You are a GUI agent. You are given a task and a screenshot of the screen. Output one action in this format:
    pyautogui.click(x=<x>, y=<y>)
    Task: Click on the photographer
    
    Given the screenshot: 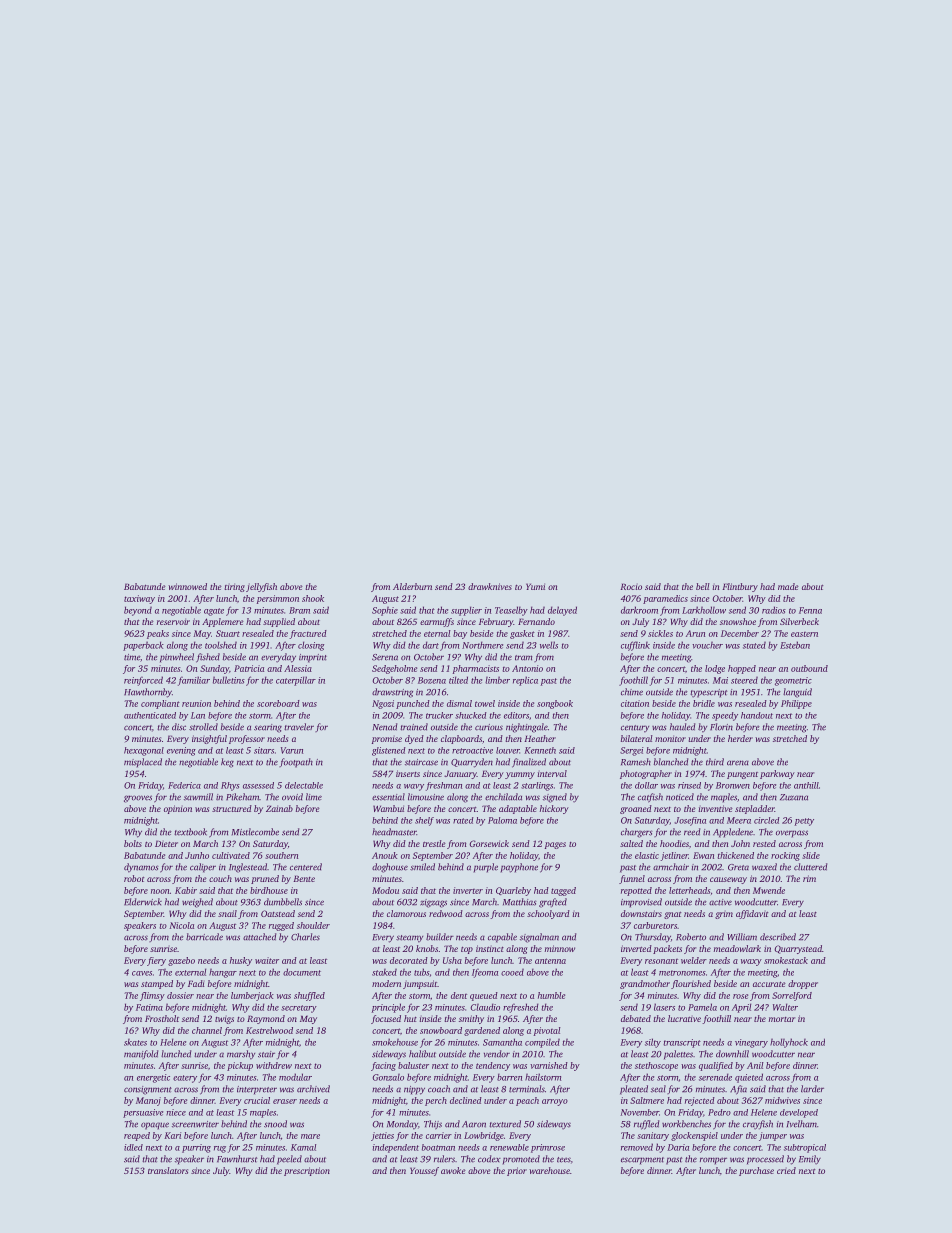 What is the action you would take?
    pyautogui.click(x=646, y=774)
